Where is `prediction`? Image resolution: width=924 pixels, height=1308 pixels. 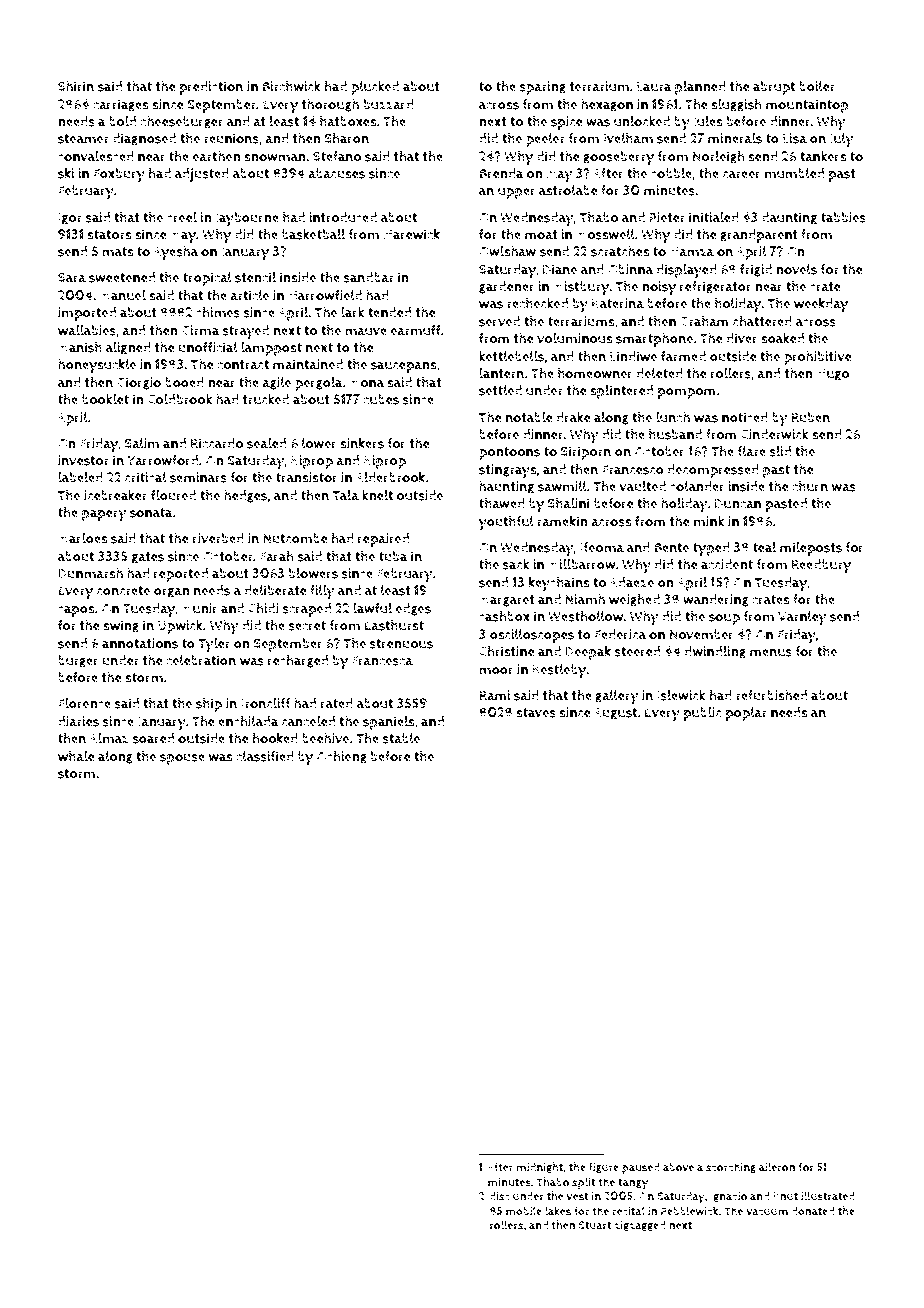 prediction is located at coordinates (211, 88).
